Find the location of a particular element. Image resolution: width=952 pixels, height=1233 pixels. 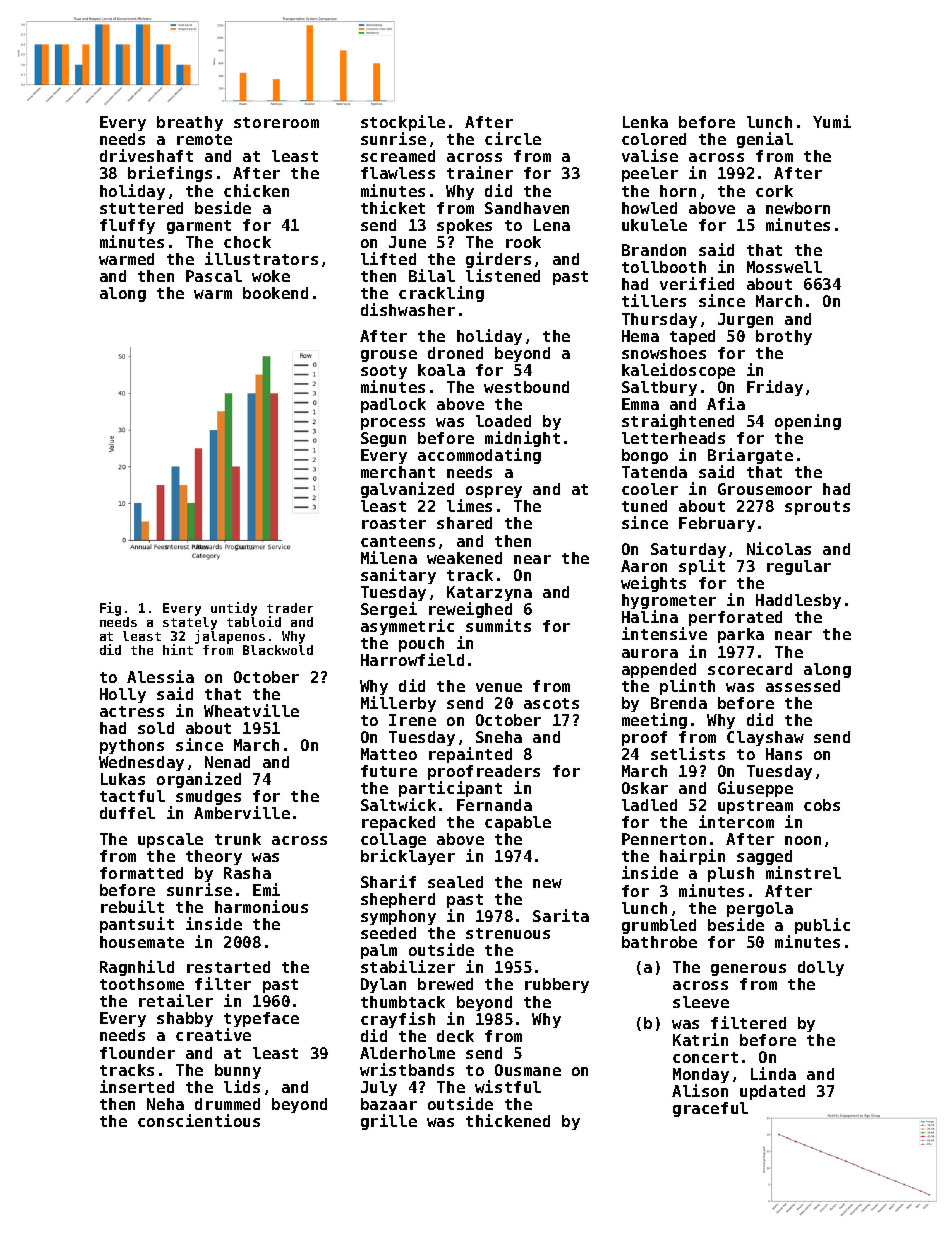

stately is located at coordinates (190, 623).
